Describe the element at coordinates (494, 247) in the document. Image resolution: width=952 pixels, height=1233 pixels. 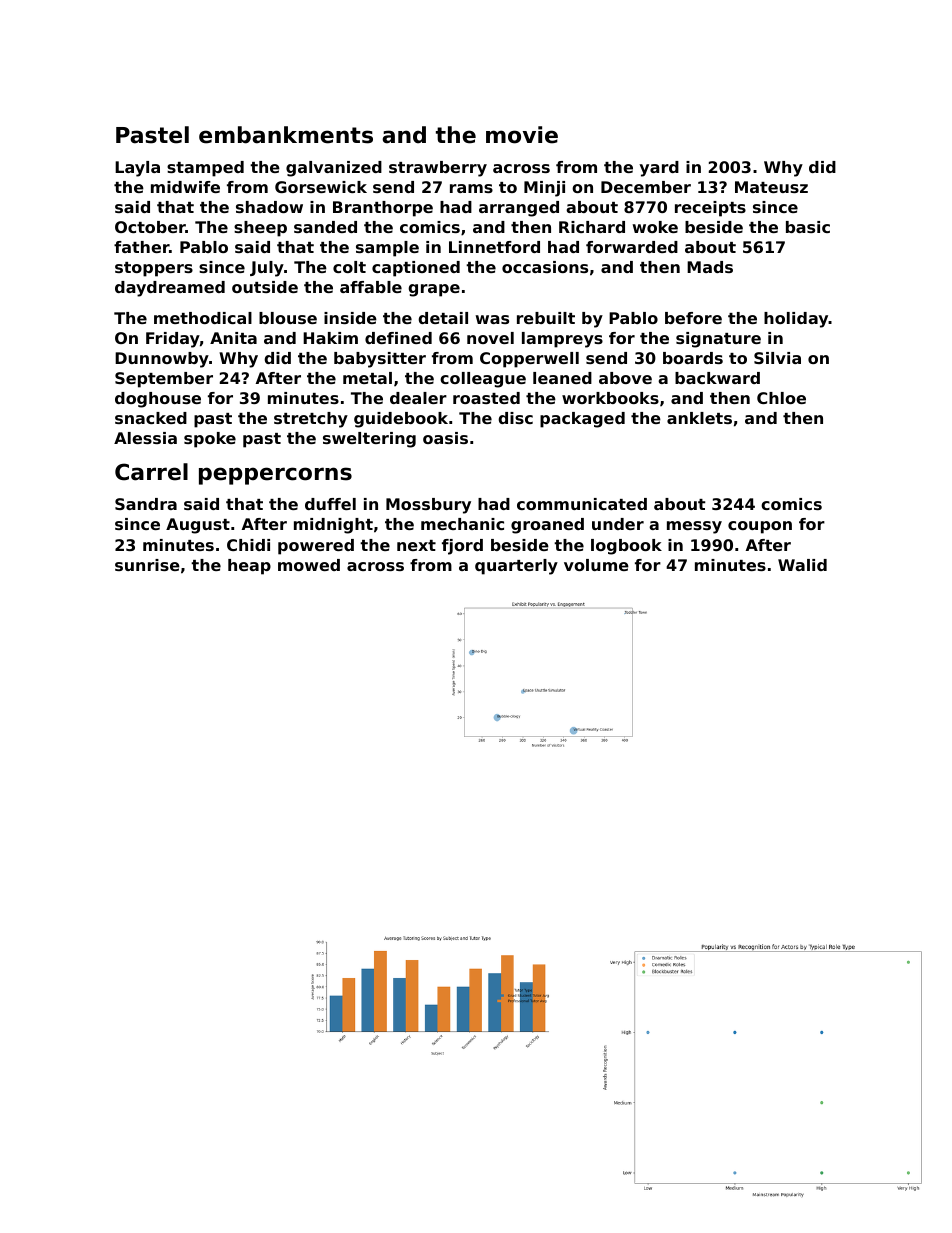
I see `Linnetford` at that location.
